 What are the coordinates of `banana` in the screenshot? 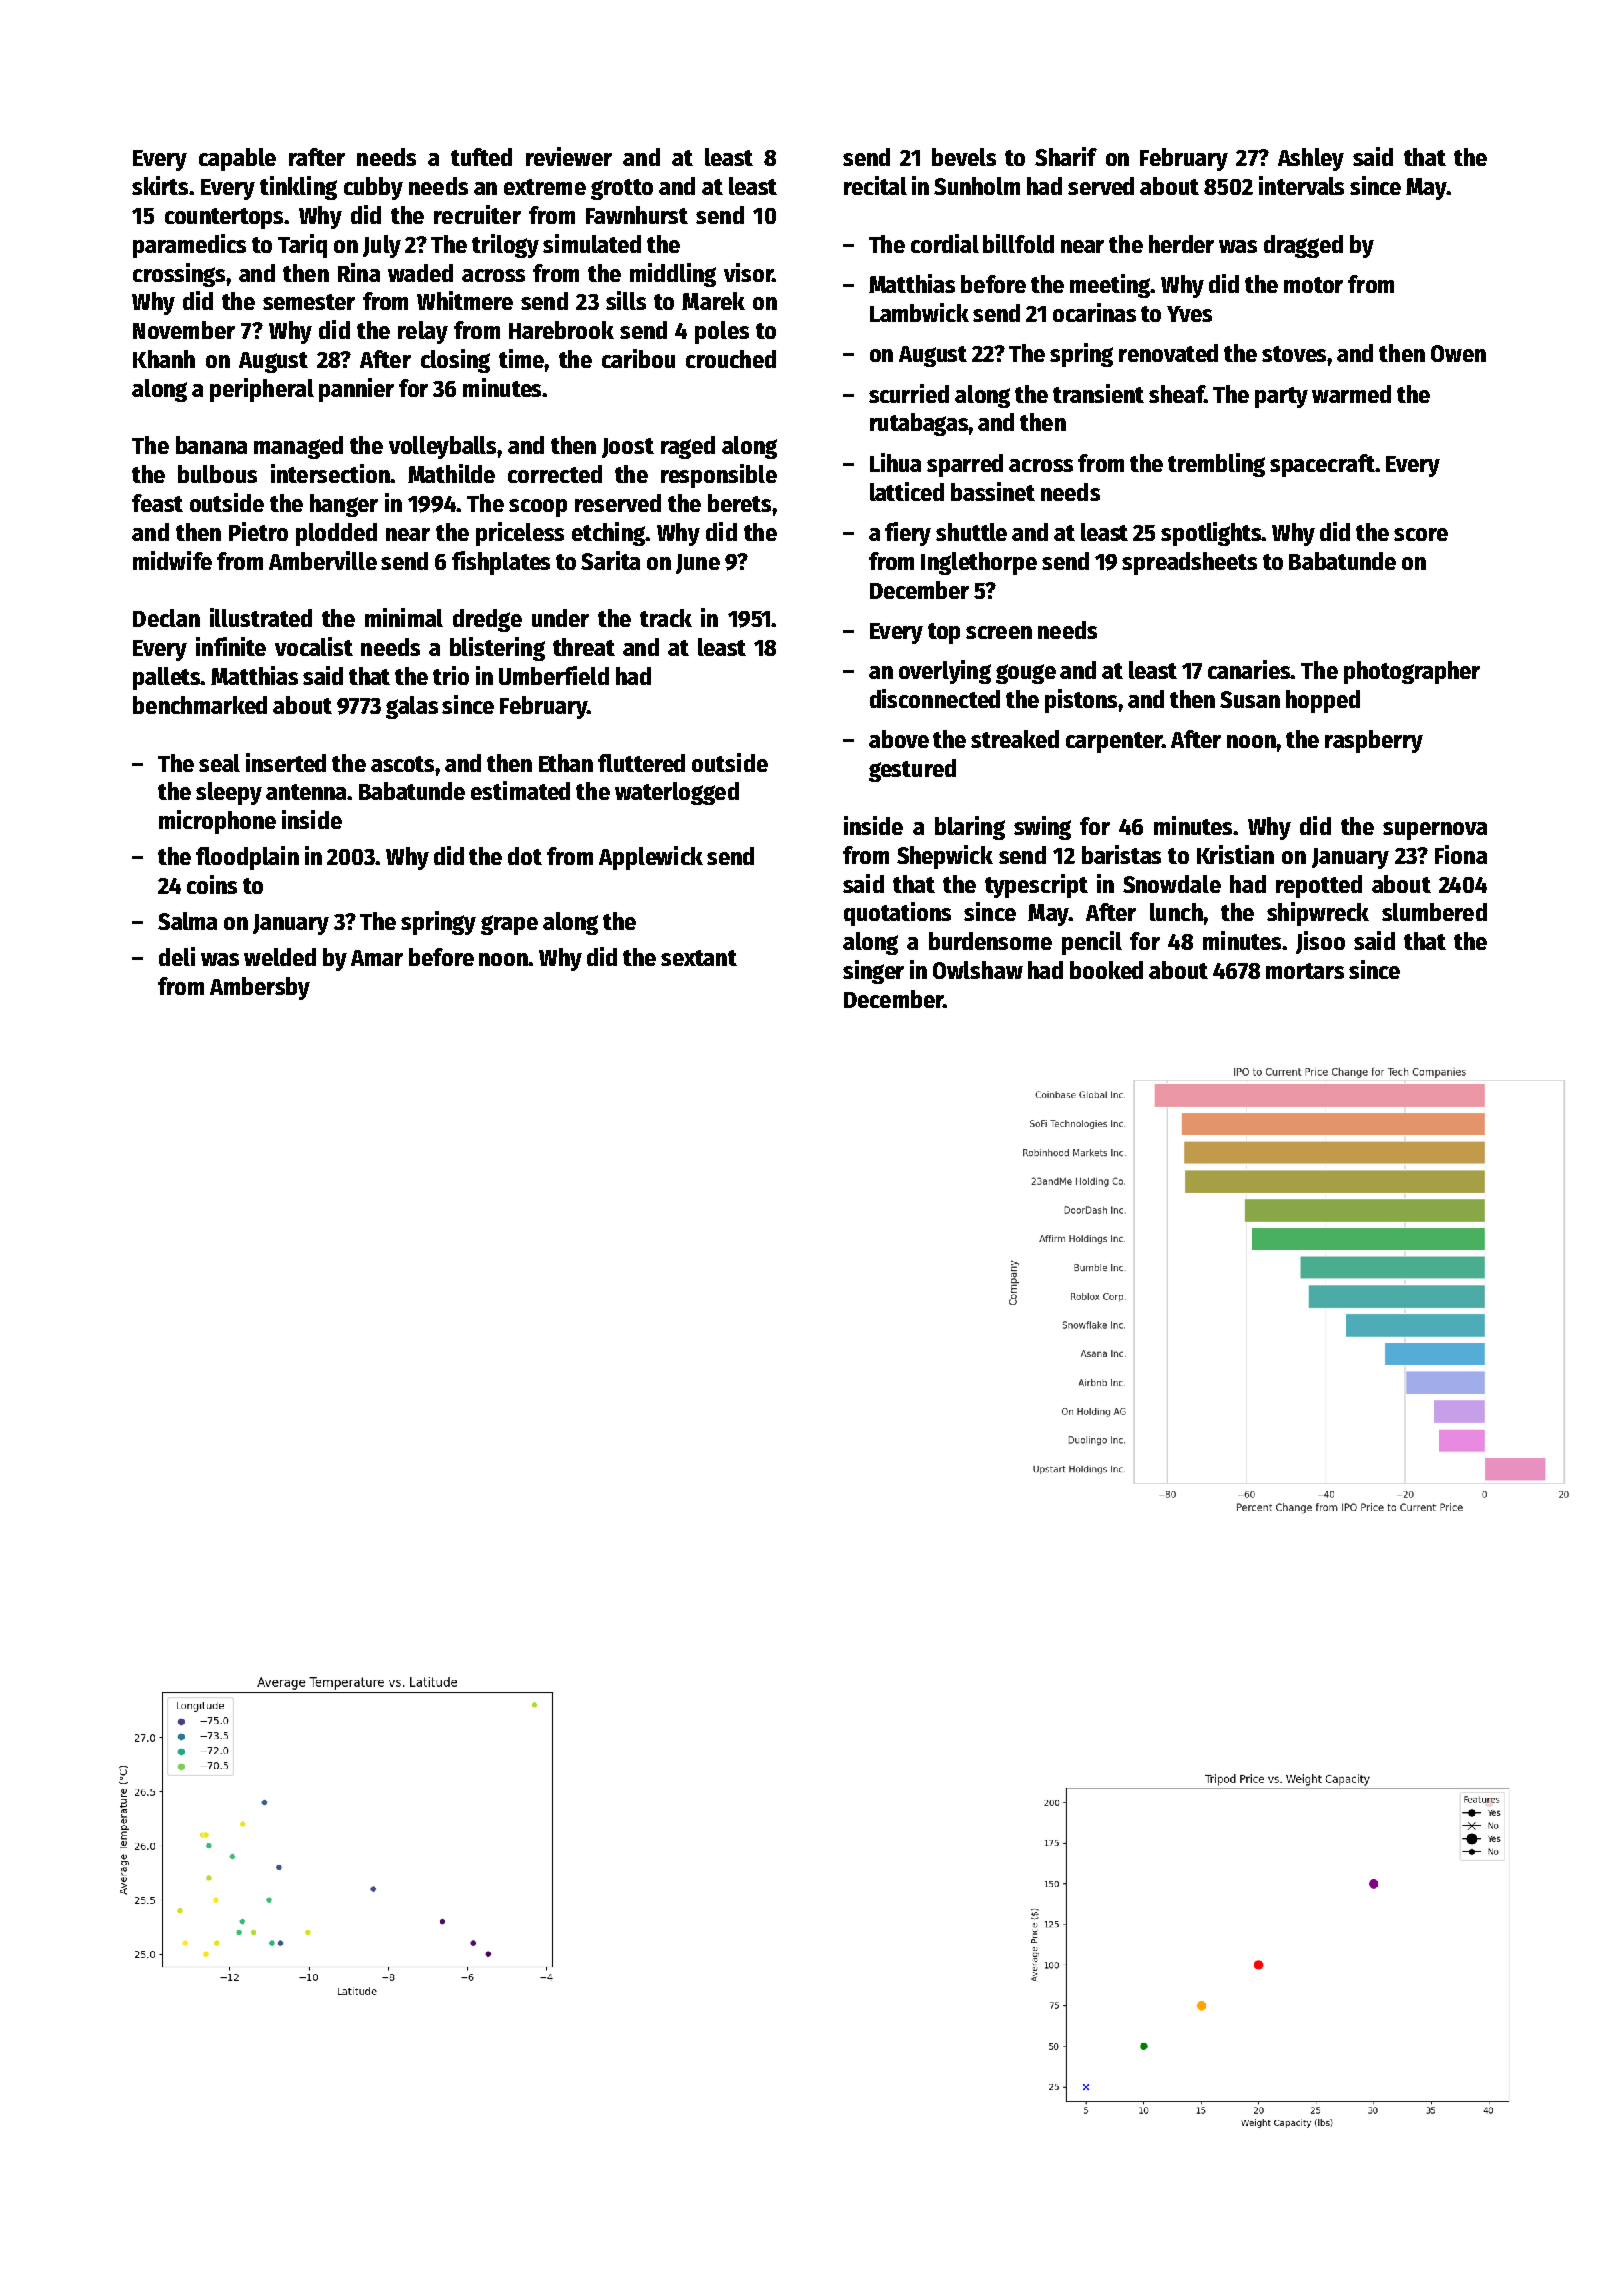 It's located at (211, 445).
